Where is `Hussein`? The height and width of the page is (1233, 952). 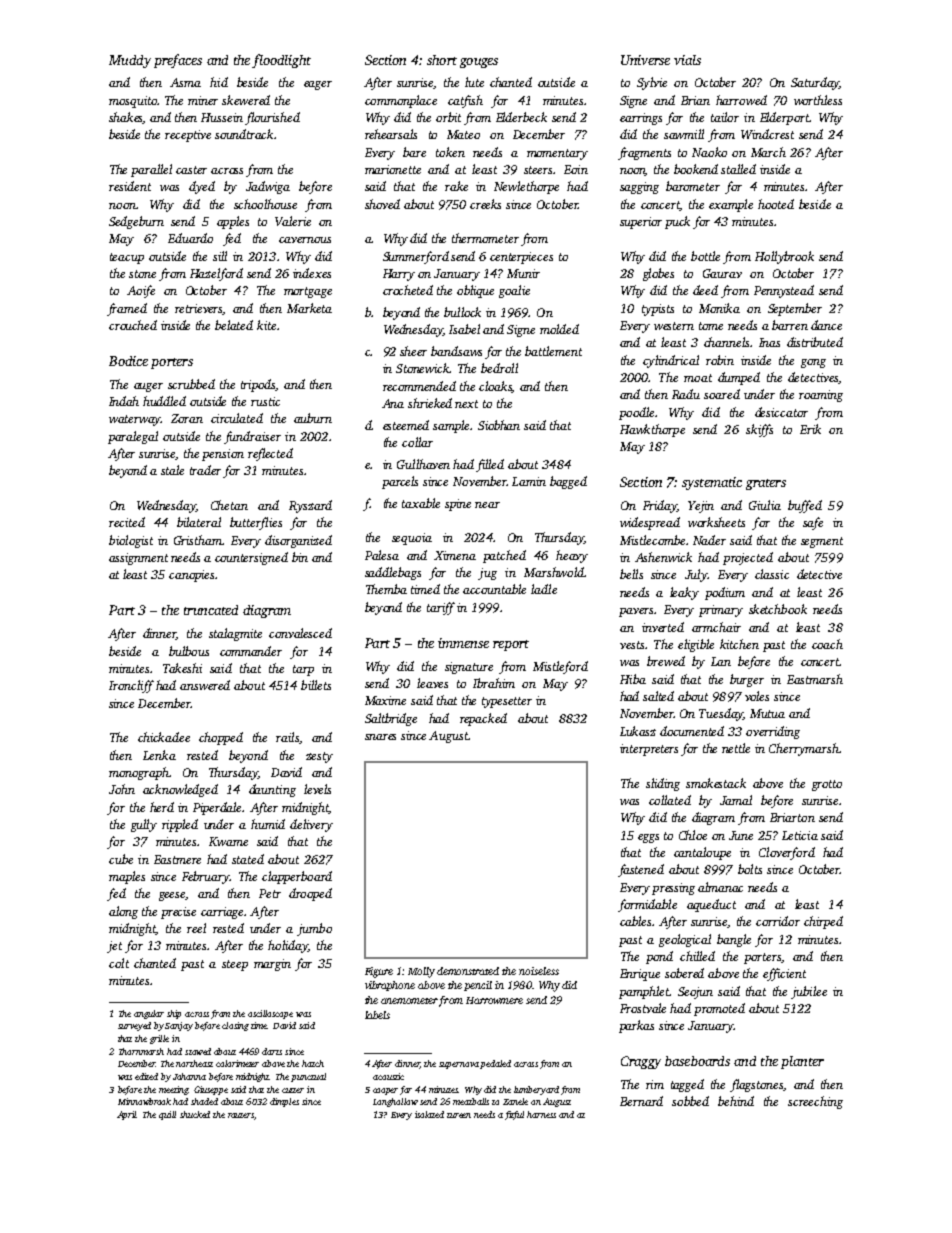 Hussein is located at coordinates (222, 117).
